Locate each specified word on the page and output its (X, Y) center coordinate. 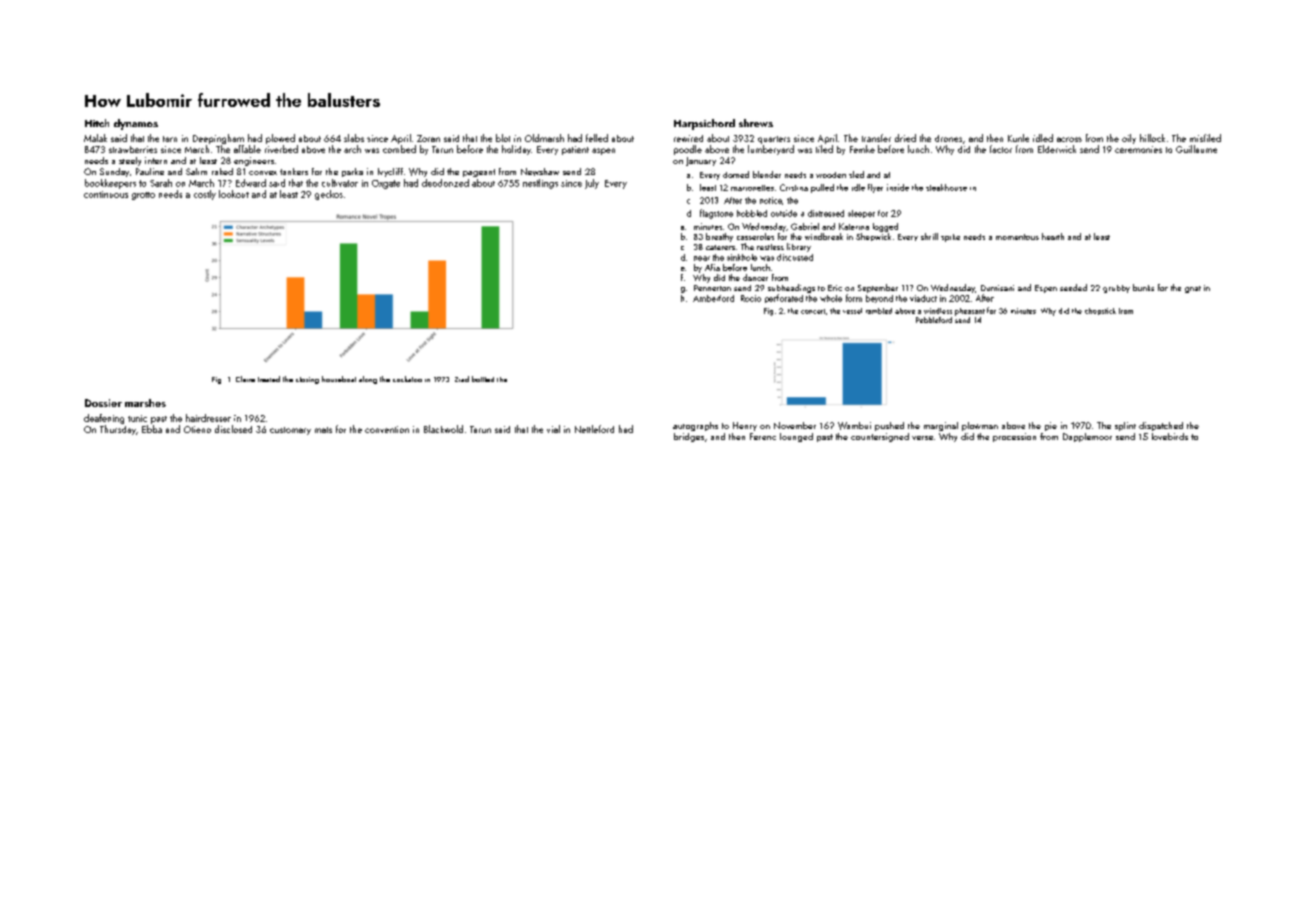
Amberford (713, 298)
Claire (245, 379)
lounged (796, 437)
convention (387, 429)
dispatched (1161, 426)
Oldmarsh (544, 138)
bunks (1143, 287)
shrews (756, 123)
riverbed (281, 149)
